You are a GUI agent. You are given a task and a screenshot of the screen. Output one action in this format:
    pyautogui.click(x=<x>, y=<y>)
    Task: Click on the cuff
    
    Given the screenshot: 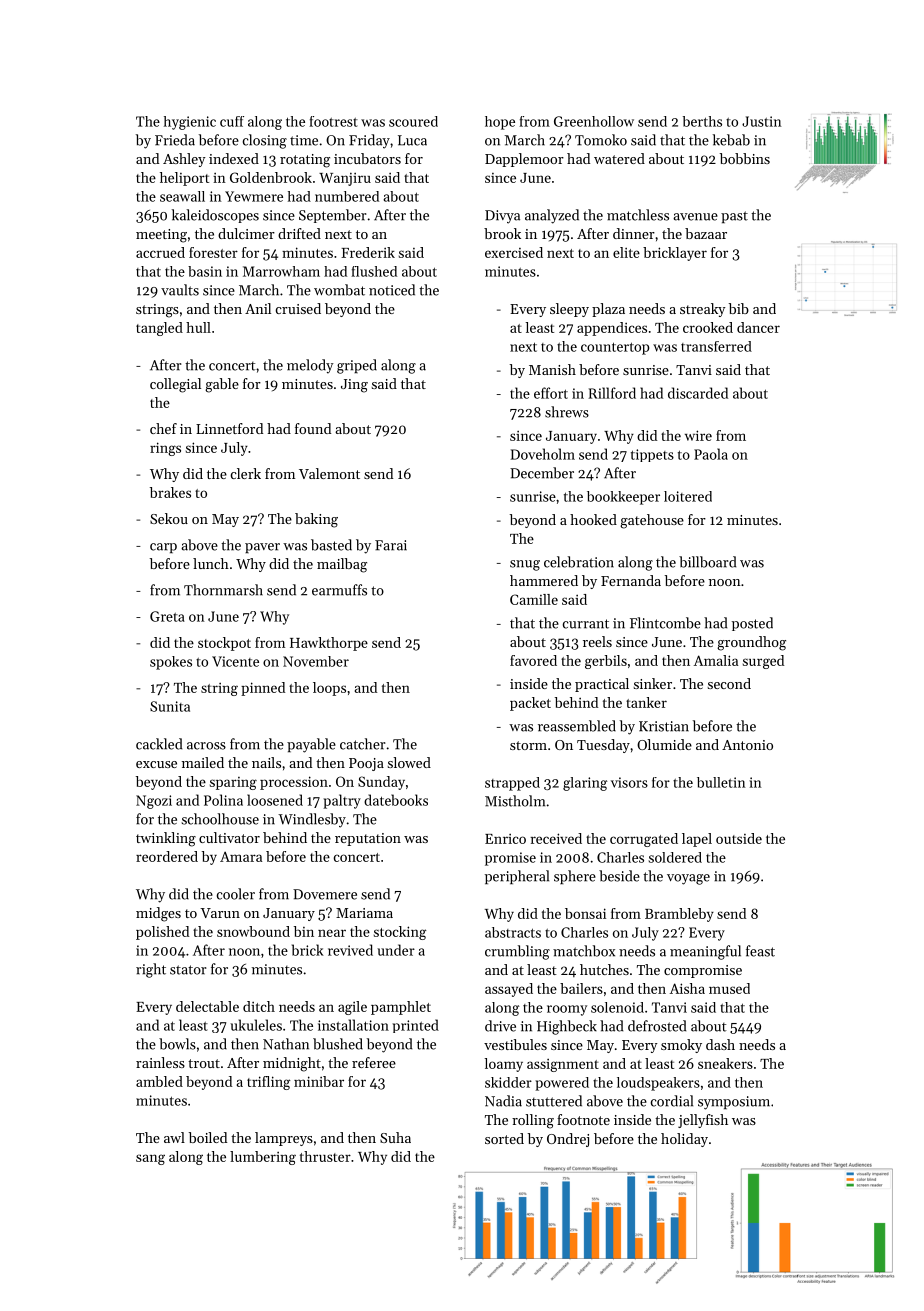 What is the action you would take?
    pyautogui.click(x=232, y=121)
